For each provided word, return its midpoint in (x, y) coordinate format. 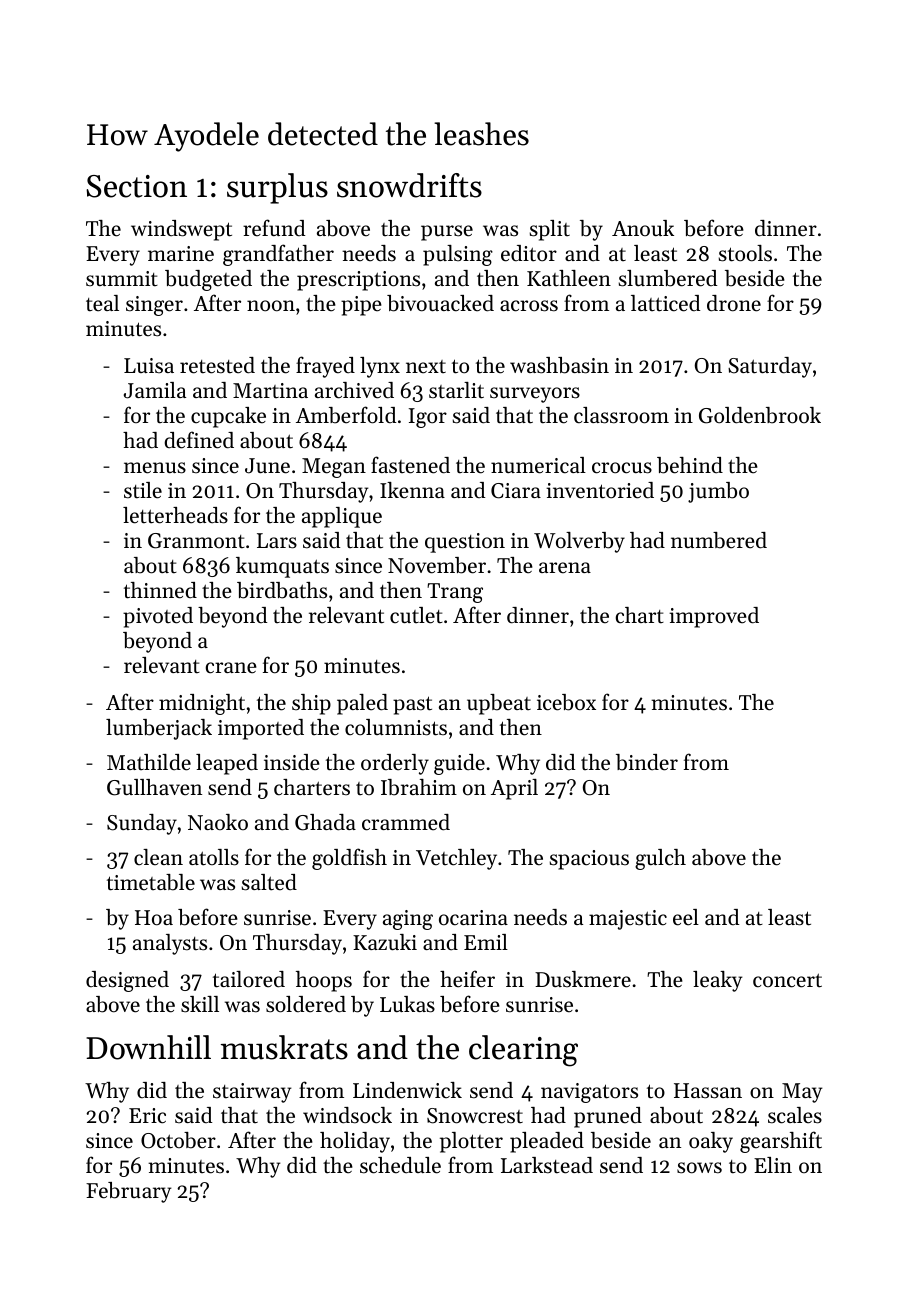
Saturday (770, 367)
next (426, 367)
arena (565, 568)
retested (217, 365)
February (128, 1192)
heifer (467, 979)
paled (362, 704)
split (550, 230)
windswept (181, 230)
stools (745, 253)
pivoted (158, 617)
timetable (151, 882)
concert (787, 980)
